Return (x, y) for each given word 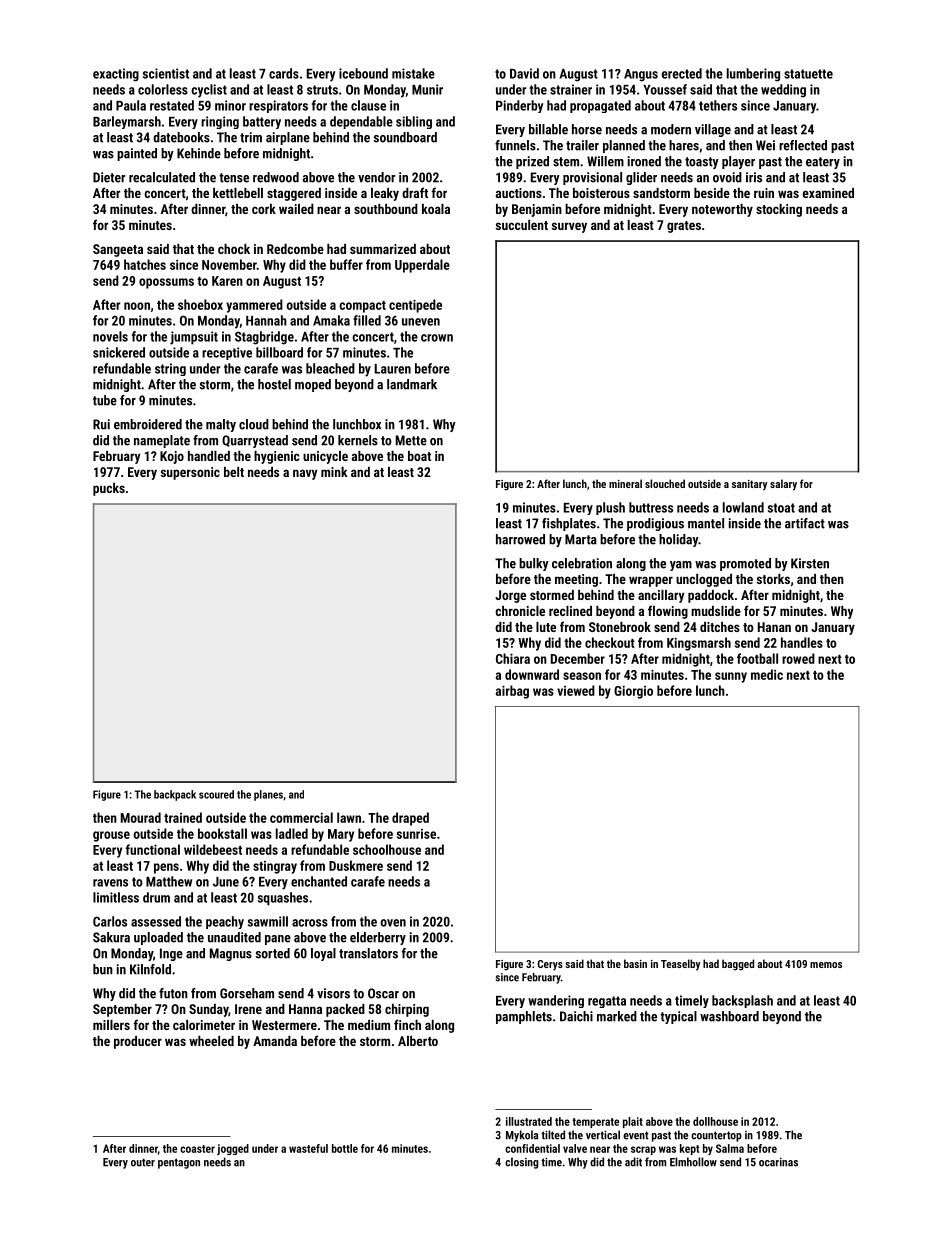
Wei (765, 145)
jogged (233, 1149)
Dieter (109, 177)
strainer (571, 89)
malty (221, 425)
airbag (512, 692)
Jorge (510, 596)
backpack (175, 795)
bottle (345, 1148)
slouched (665, 483)
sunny (731, 677)
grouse (111, 836)
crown (437, 338)
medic (767, 674)
